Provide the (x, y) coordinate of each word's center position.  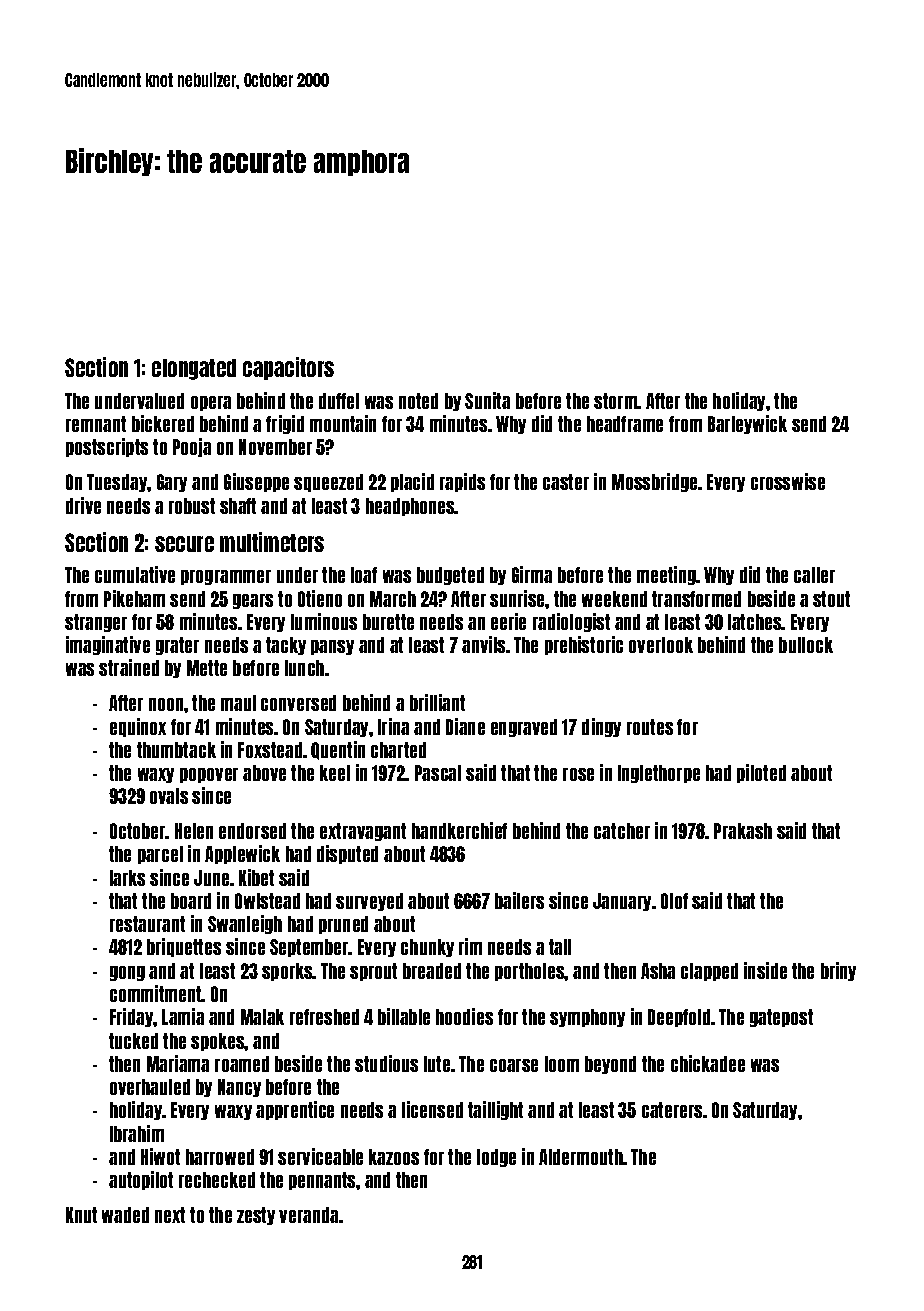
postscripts (107, 447)
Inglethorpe (659, 774)
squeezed (328, 483)
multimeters (272, 542)
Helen (194, 831)
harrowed (220, 1157)
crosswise (788, 481)
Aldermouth (581, 1157)
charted (398, 750)
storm (616, 401)
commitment (156, 993)
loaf (364, 575)
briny (838, 971)
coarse (514, 1065)
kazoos (394, 1157)
